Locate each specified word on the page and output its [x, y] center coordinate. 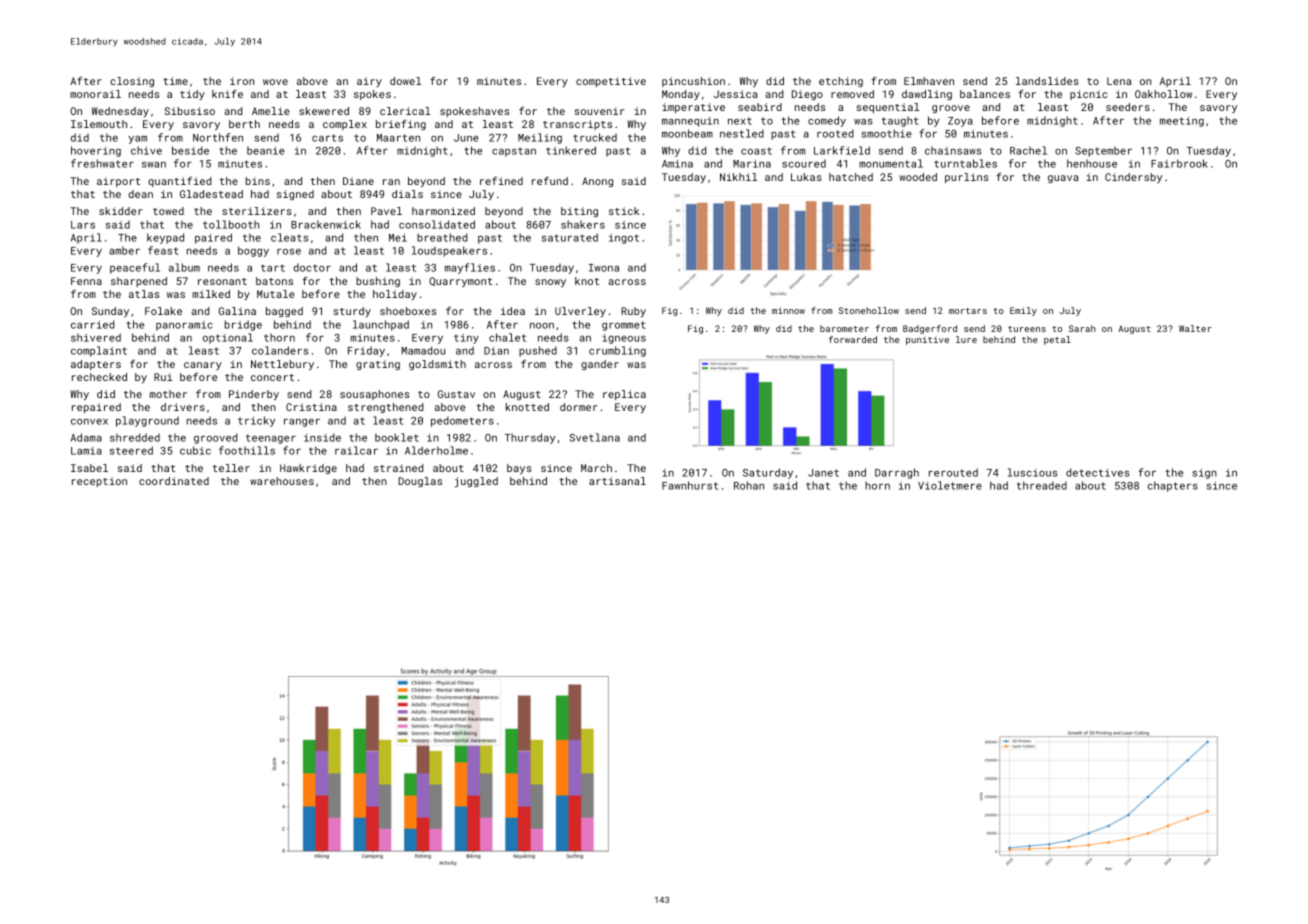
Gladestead [211, 194]
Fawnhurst [690, 485]
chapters [1173, 486]
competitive [611, 82]
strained [398, 468]
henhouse [1092, 163]
